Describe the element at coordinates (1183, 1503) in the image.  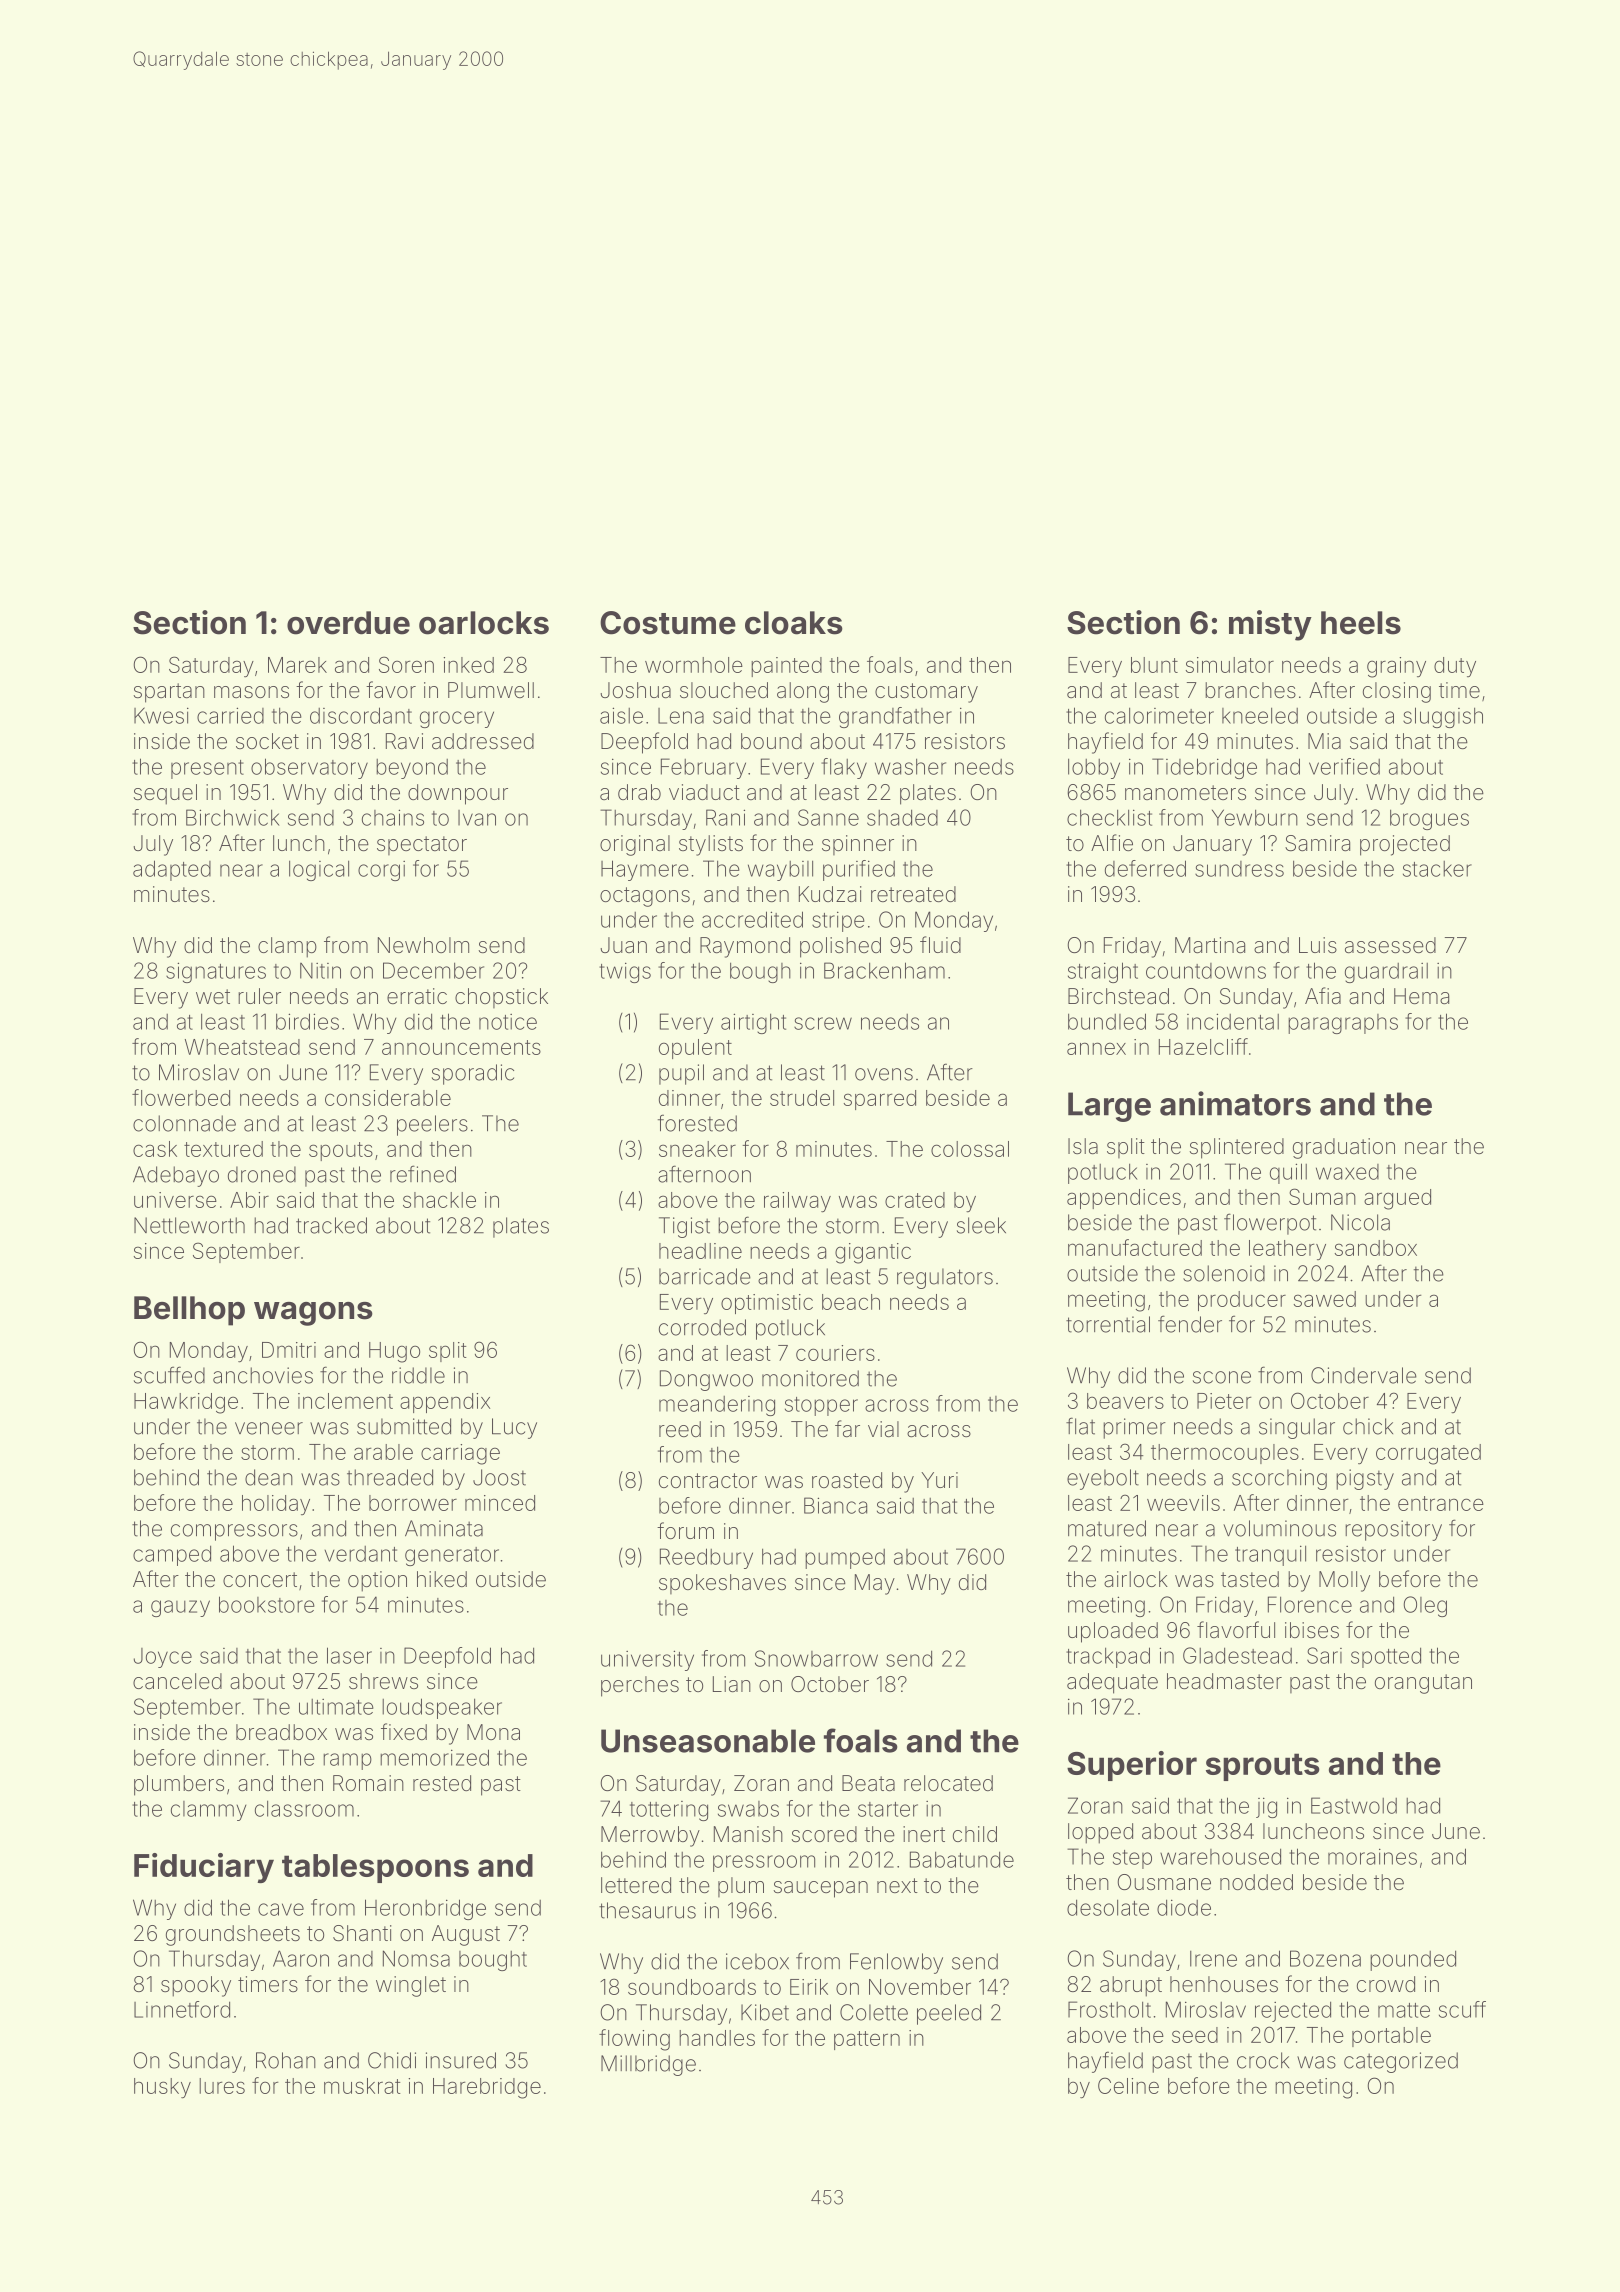
I see `weevils` at that location.
